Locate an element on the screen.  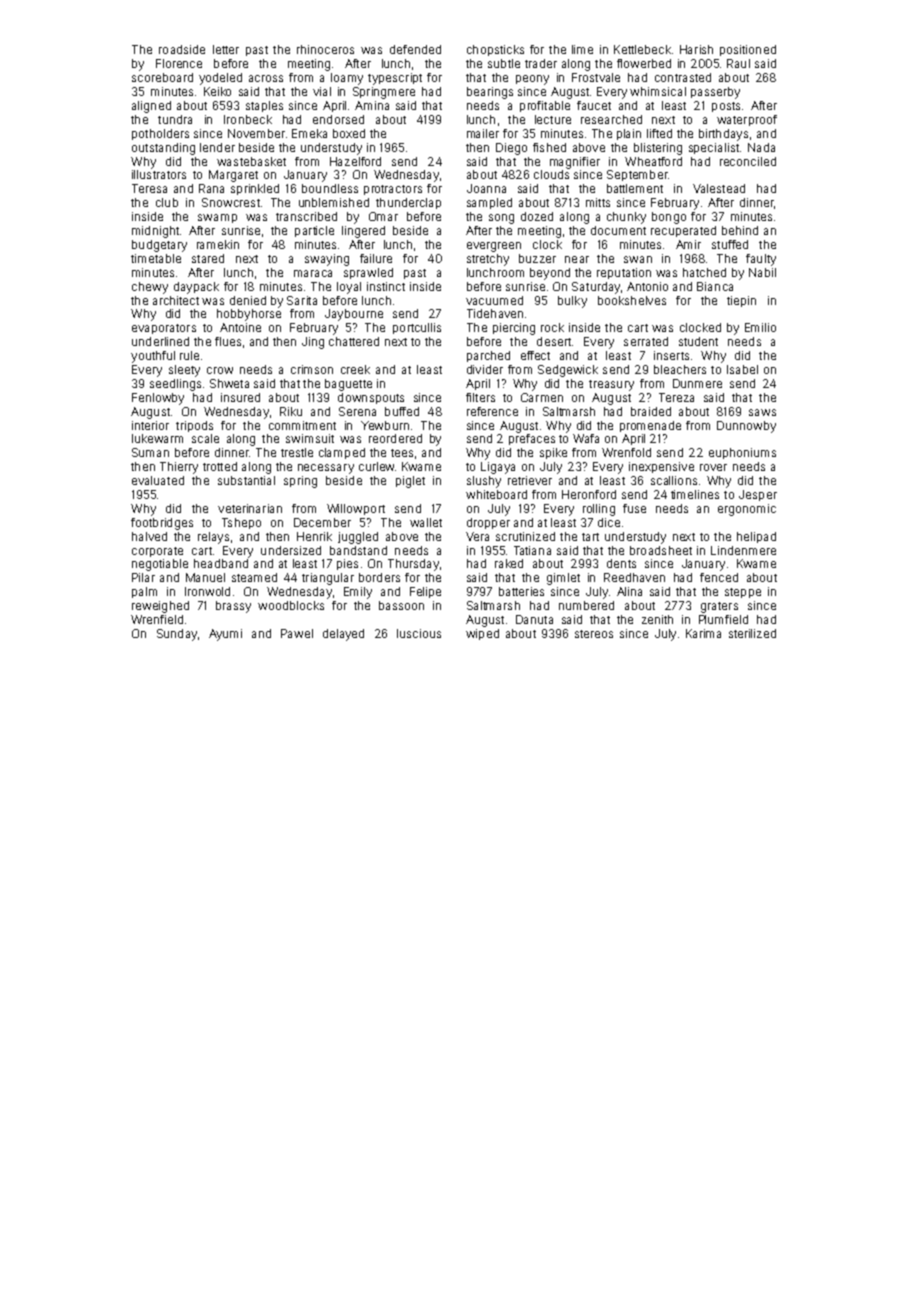
evaporators is located at coordinates (164, 329).
